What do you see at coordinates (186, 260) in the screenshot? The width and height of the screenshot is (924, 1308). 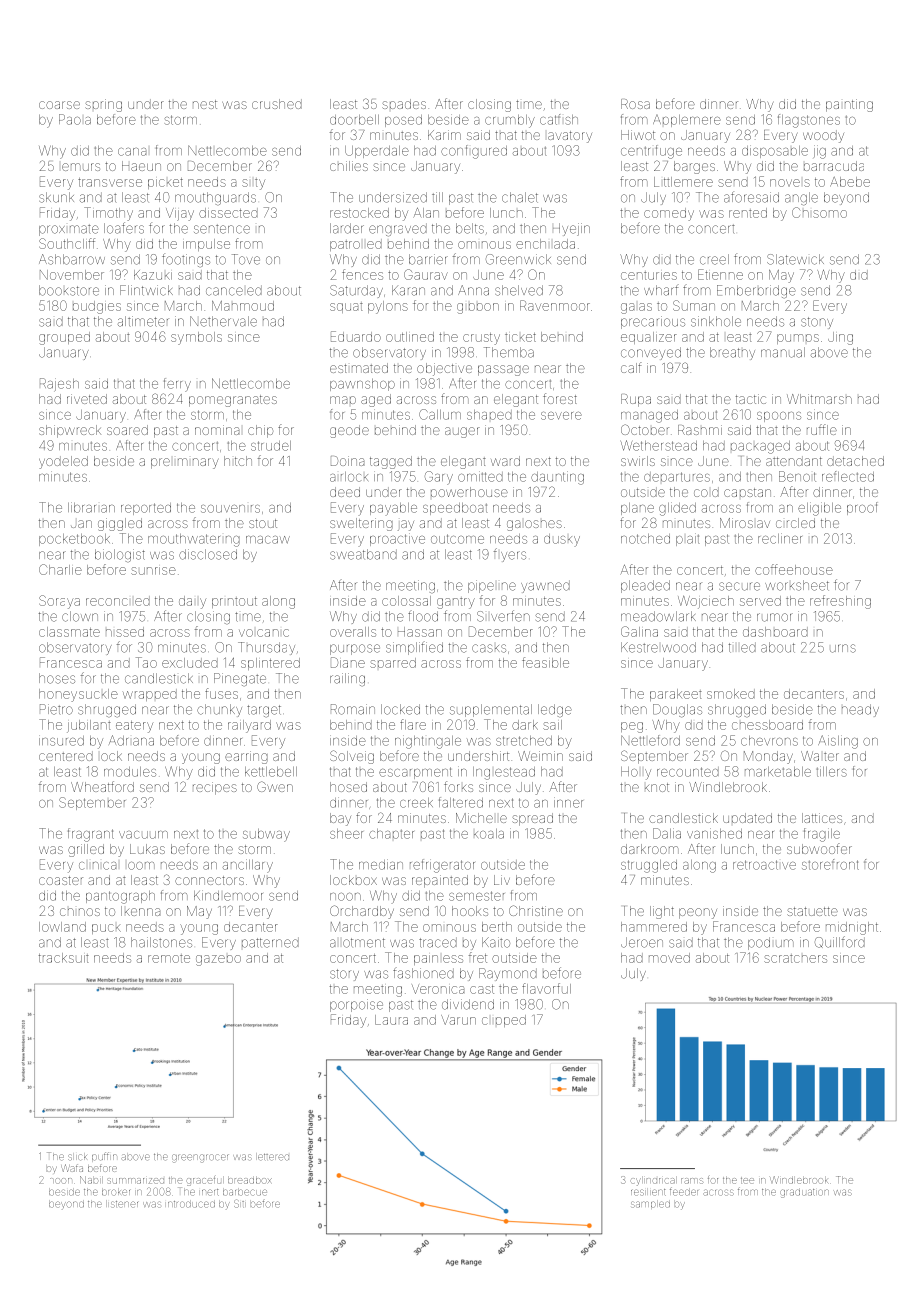 I see `footings` at bounding box center [186, 260].
